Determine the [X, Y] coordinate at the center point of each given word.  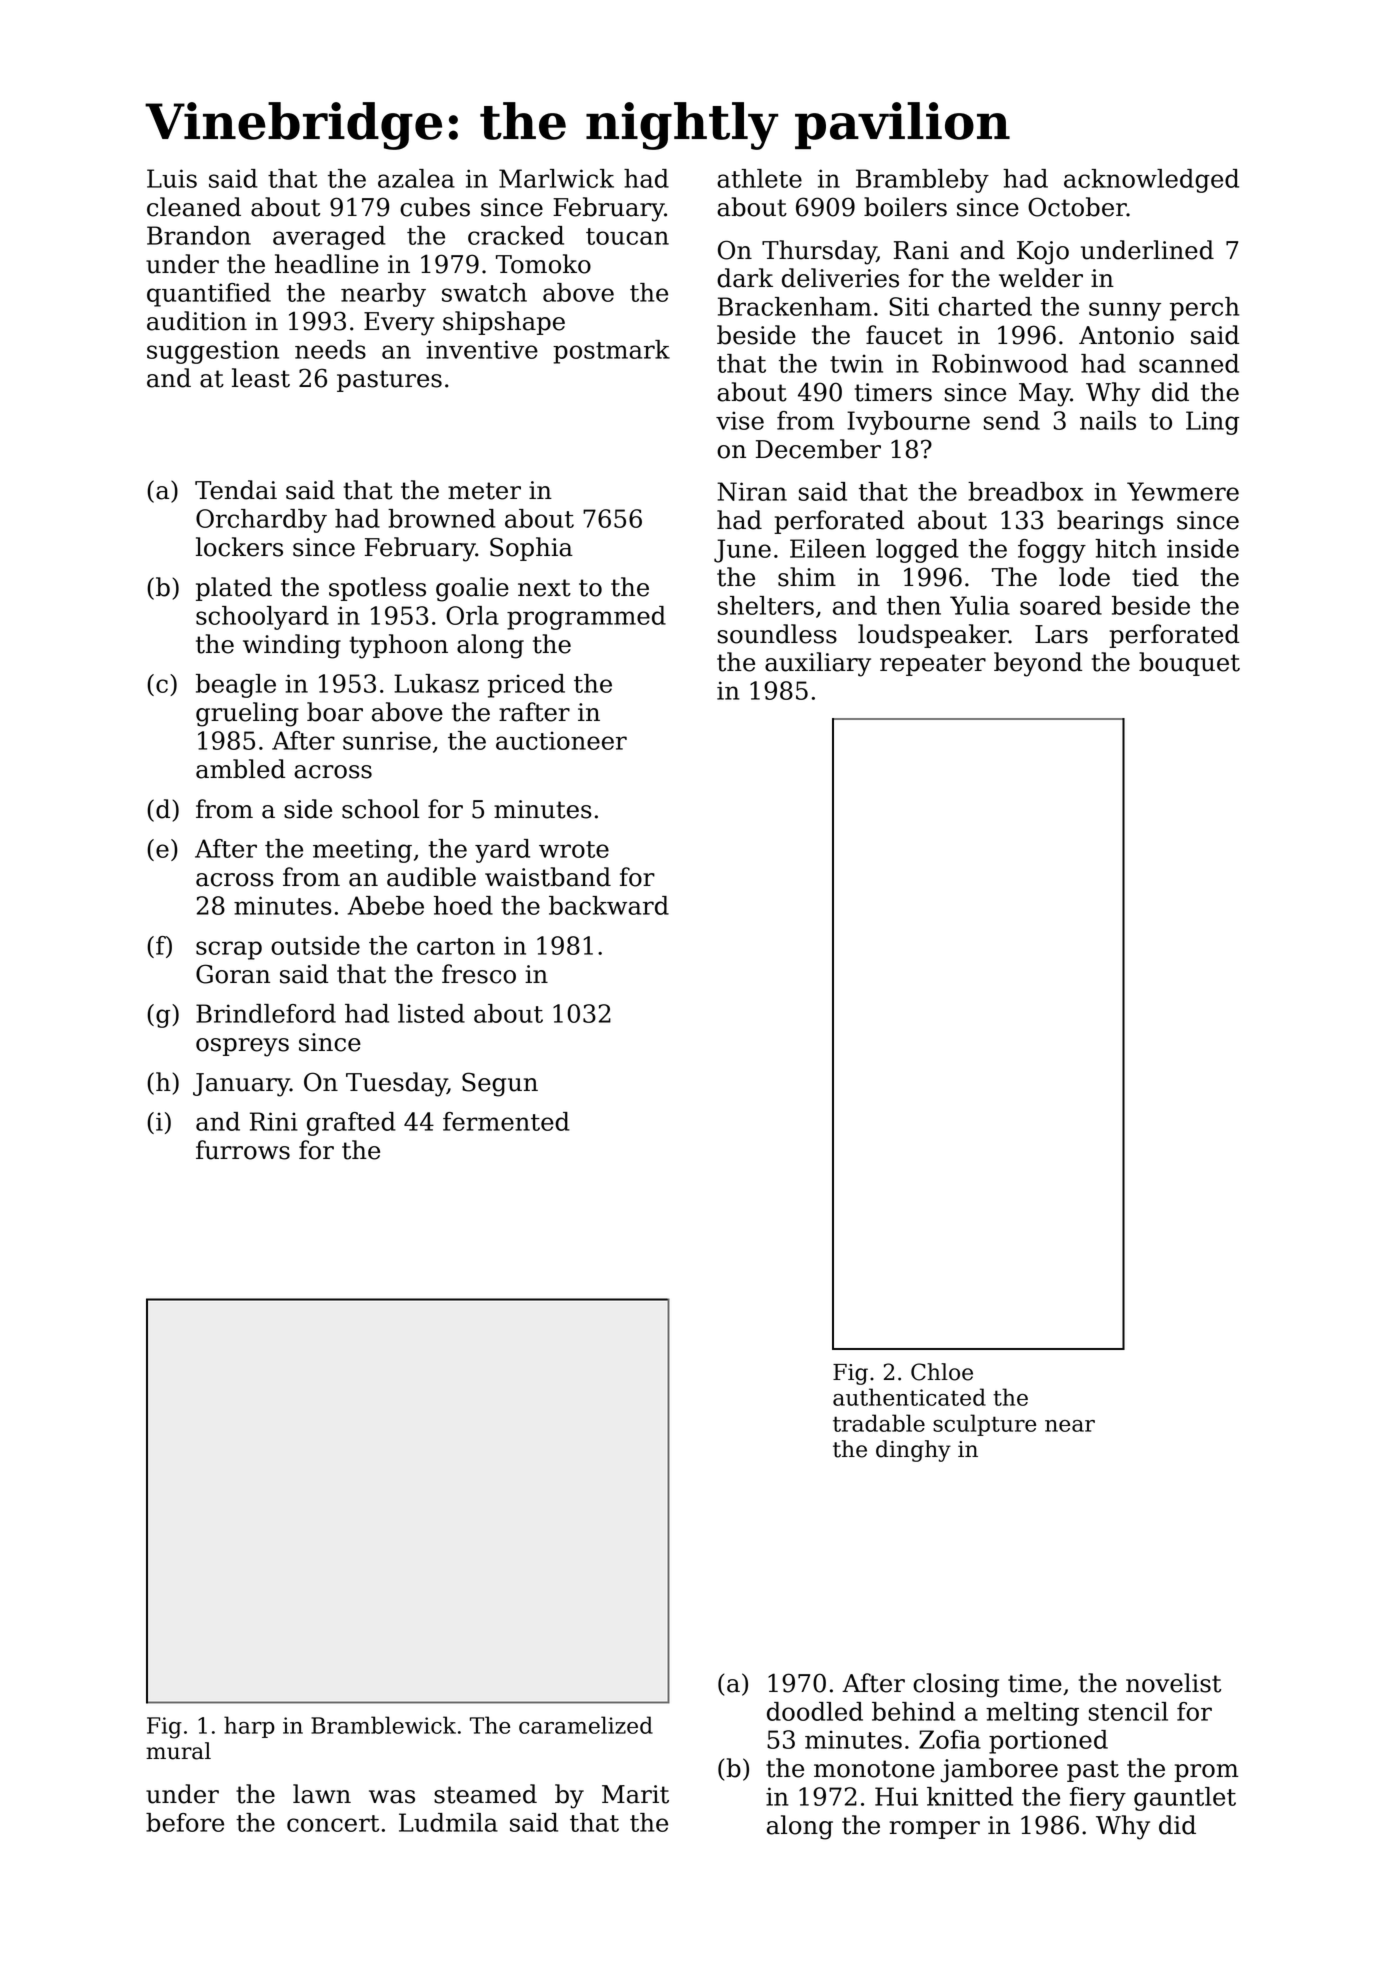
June [742, 551]
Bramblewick [383, 1725]
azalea [416, 178]
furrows [243, 1150]
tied [1155, 577]
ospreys [242, 1047]
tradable [879, 1423]
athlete [759, 178]
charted [985, 306]
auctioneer [561, 740]
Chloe [942, 1372]
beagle [236, 686]
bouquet [1189, 664]
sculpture [984, 1425]
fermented [506, 1121]
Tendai [236, 490]
